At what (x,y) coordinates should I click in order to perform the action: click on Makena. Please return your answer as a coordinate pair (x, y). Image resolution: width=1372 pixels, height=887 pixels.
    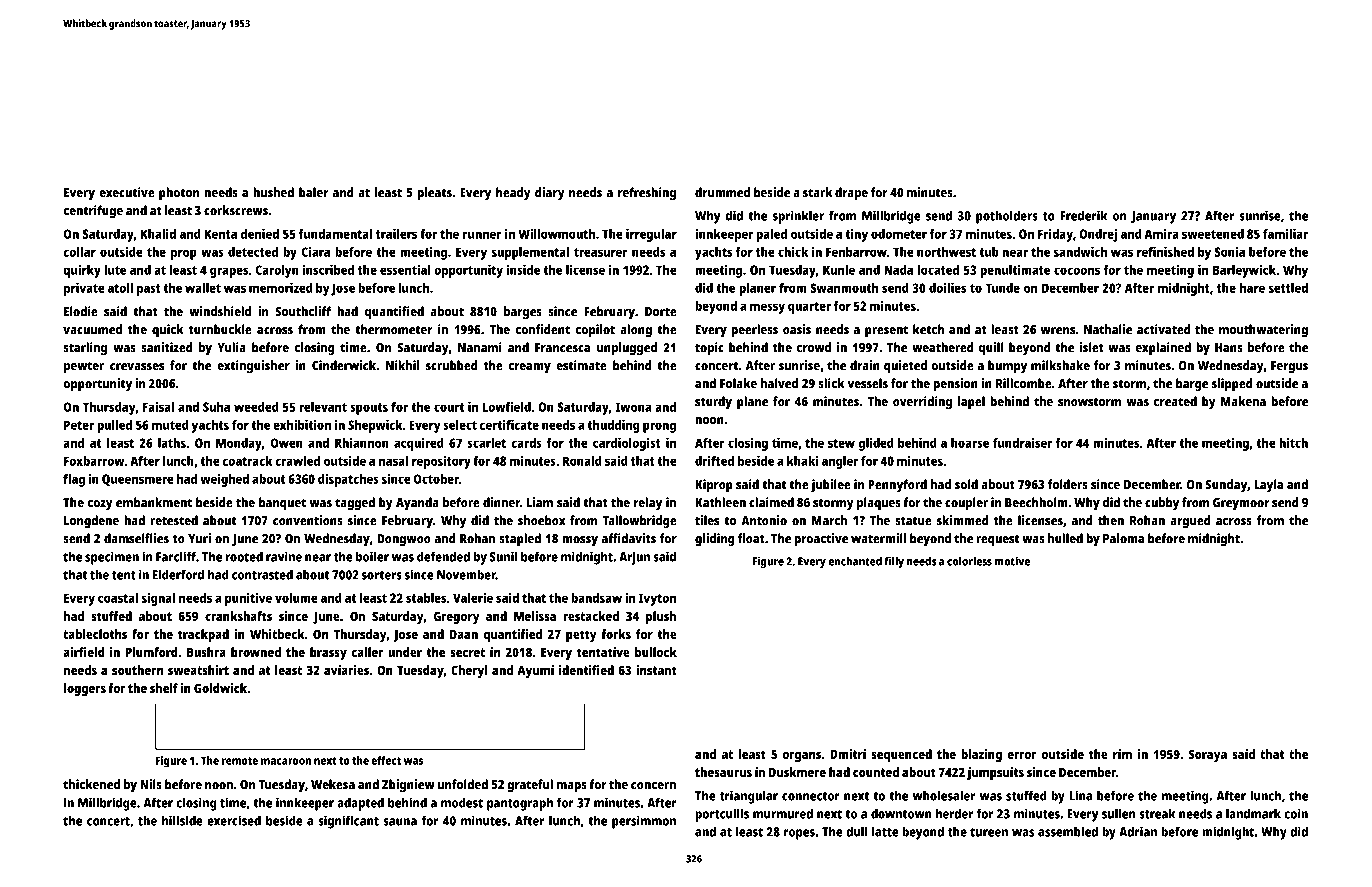
    Looking at the image, I should click on (1243, 401).
